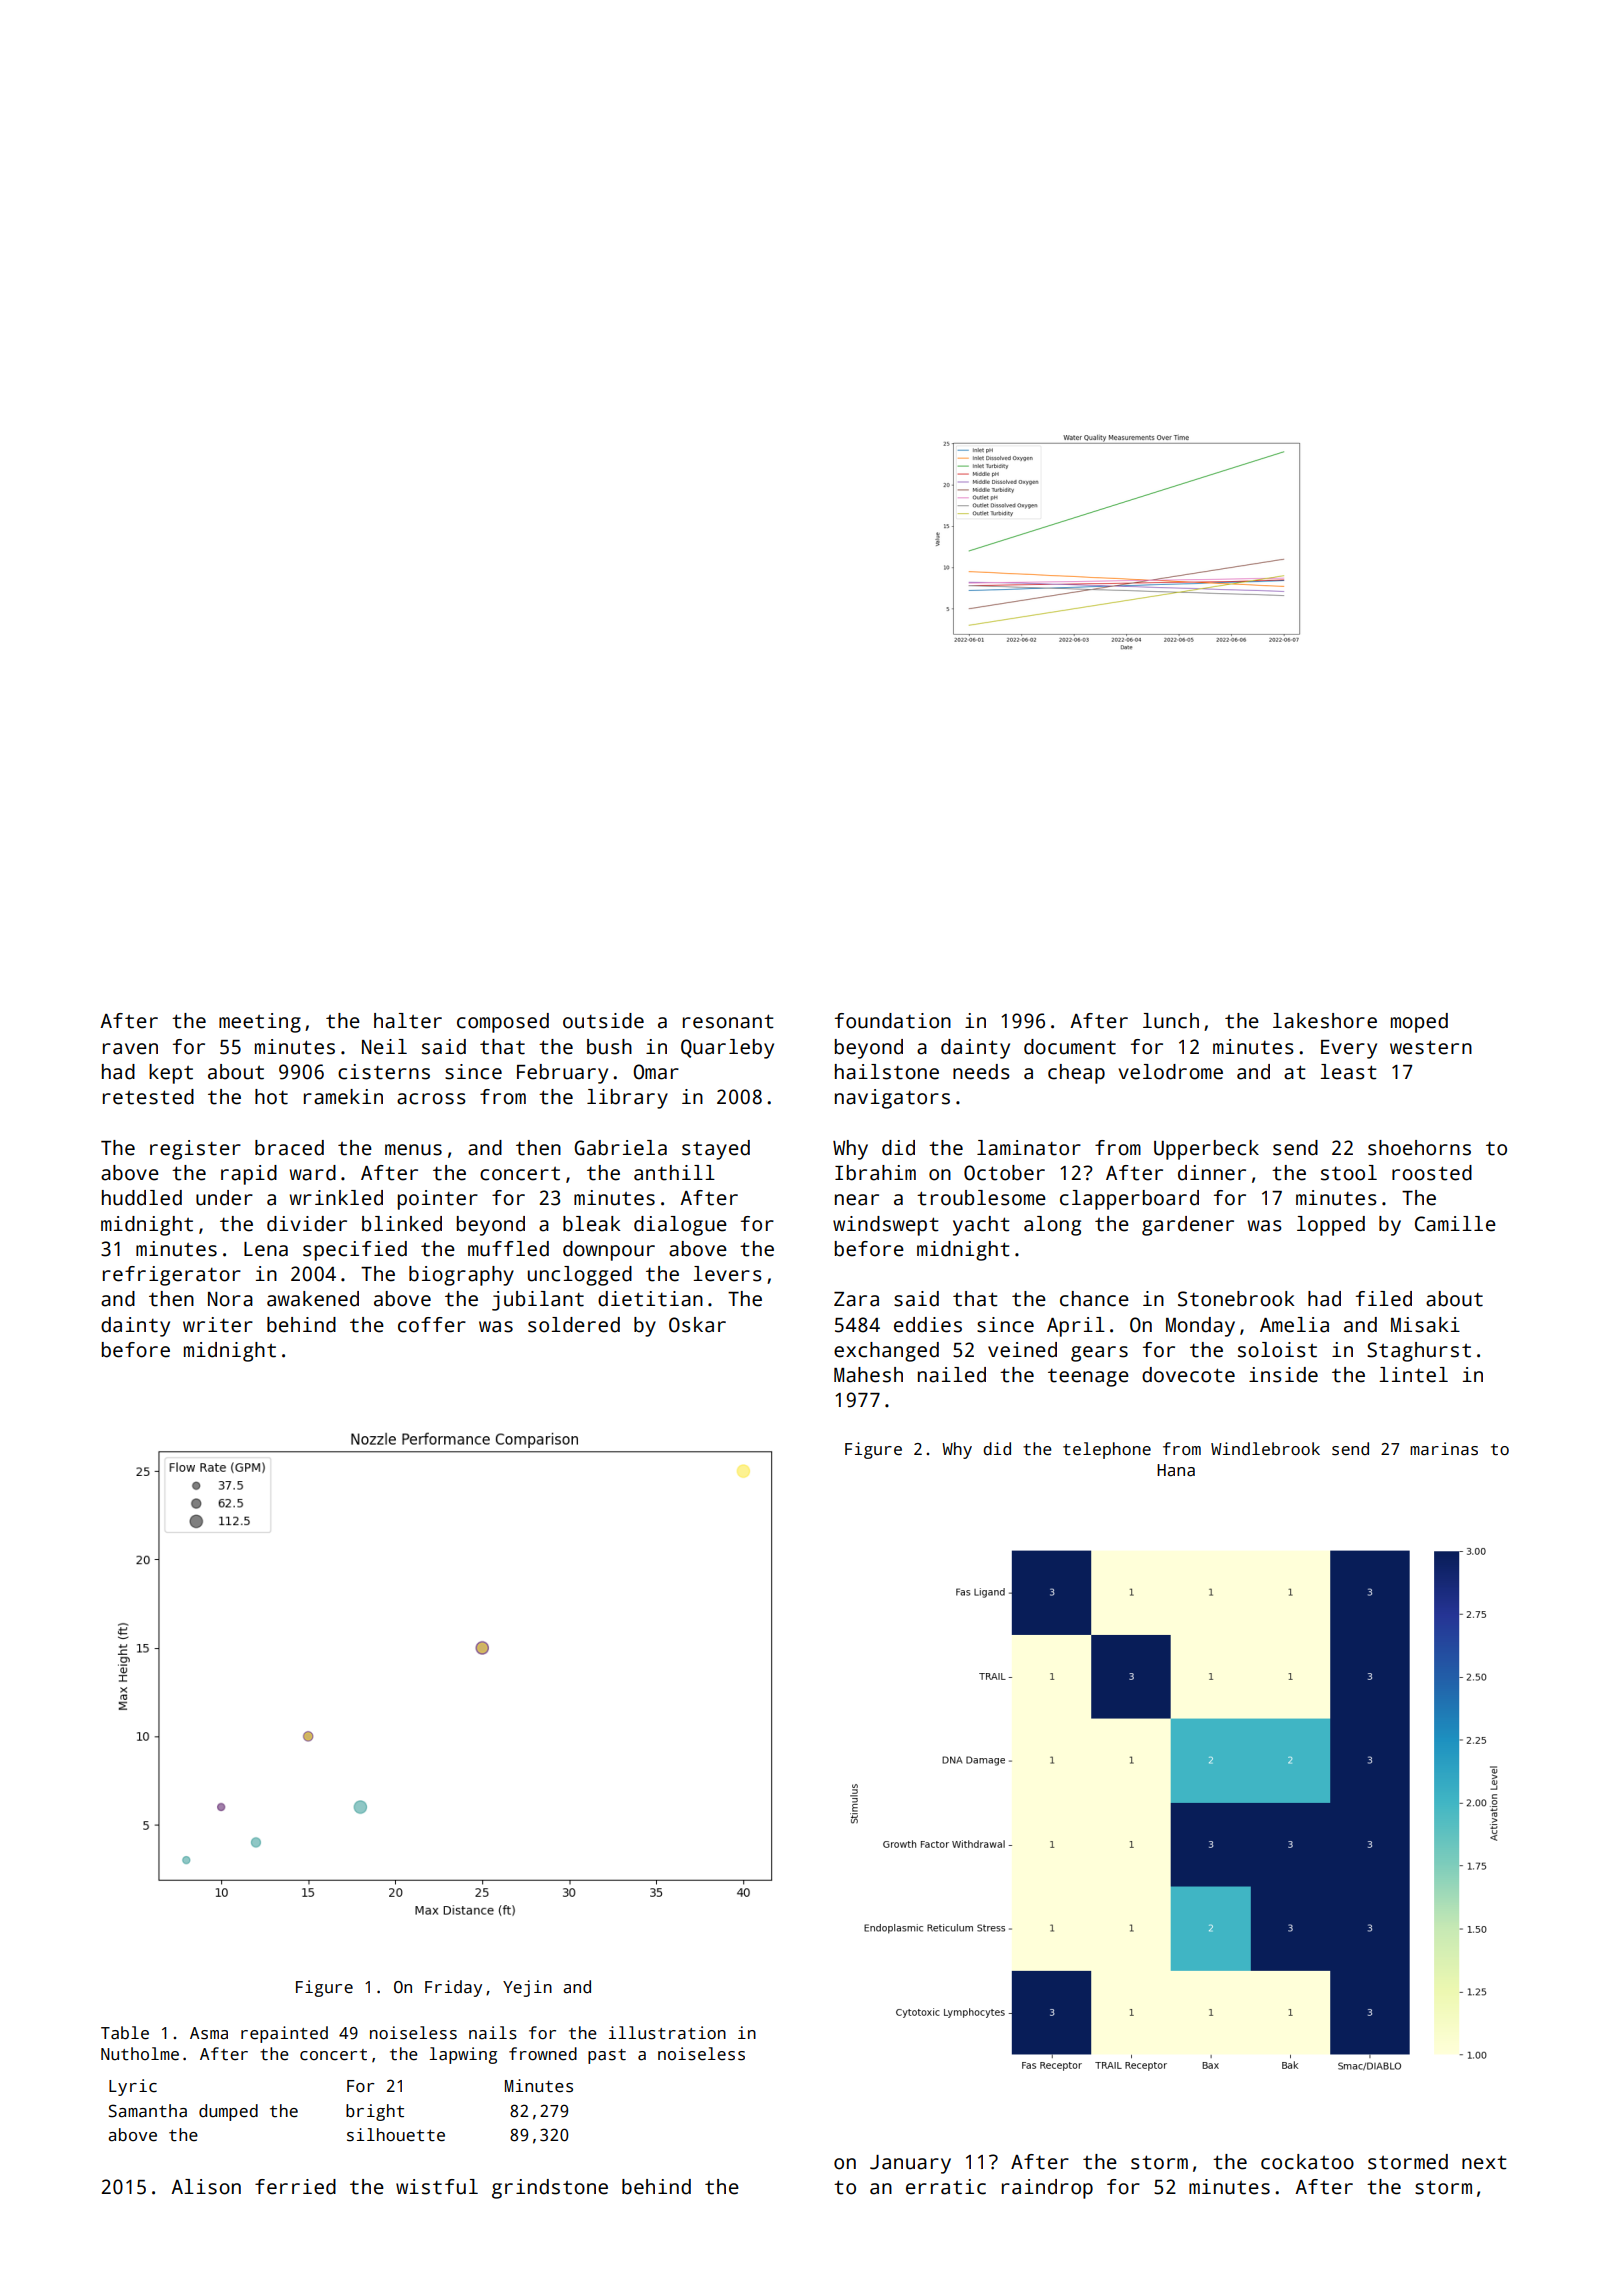  I want to click on meeting, so click(260, 1023).
